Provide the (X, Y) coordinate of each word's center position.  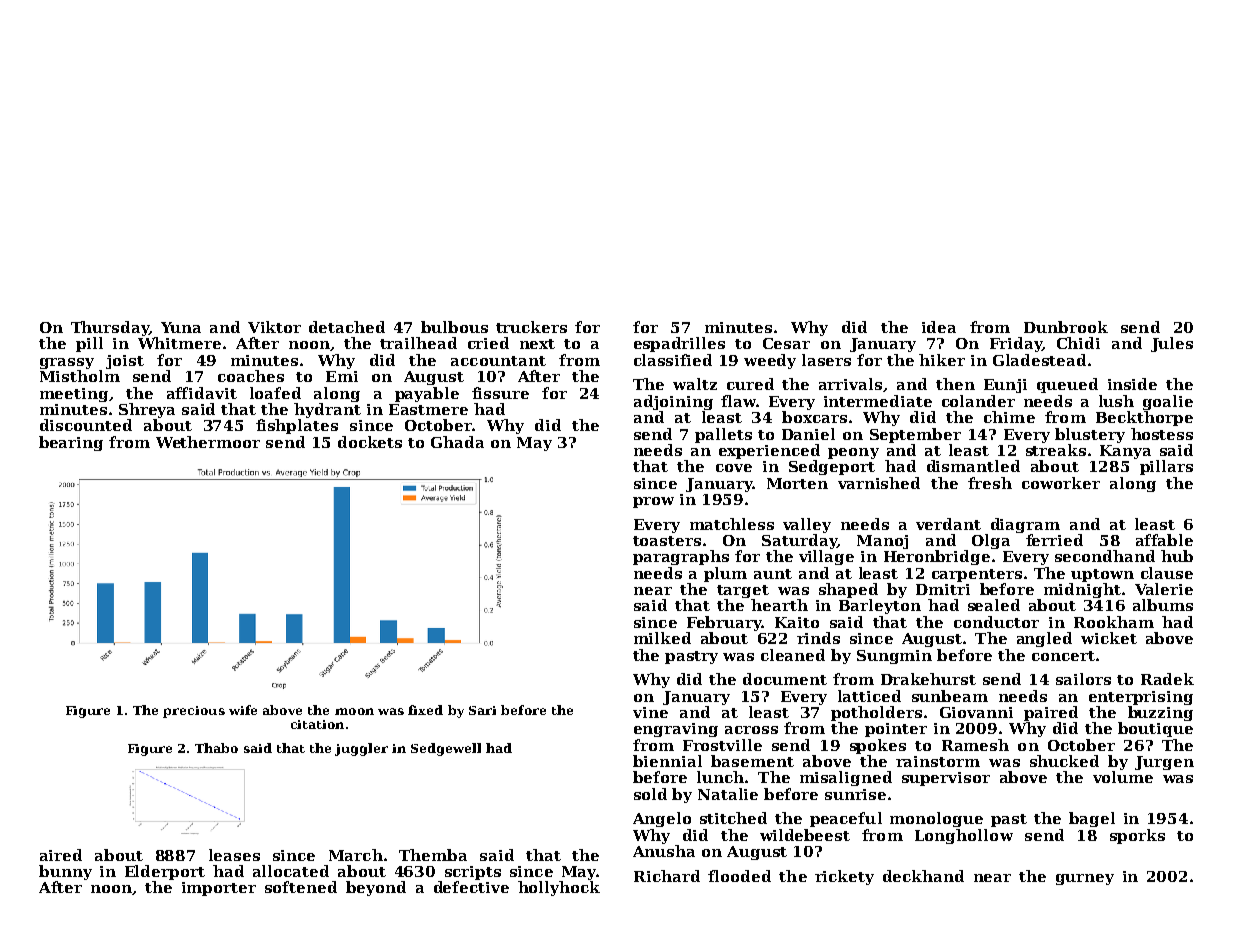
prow (653, 502)
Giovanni (976, 712)
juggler (361, 749)
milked (662, 638)
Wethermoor (208, 442)
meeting (74, 395)
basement (752, 761)
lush (1116, 401)
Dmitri (943, 589)
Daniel (808, 434)
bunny (65, 872)
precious (194, 712)
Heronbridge (937, 557)
